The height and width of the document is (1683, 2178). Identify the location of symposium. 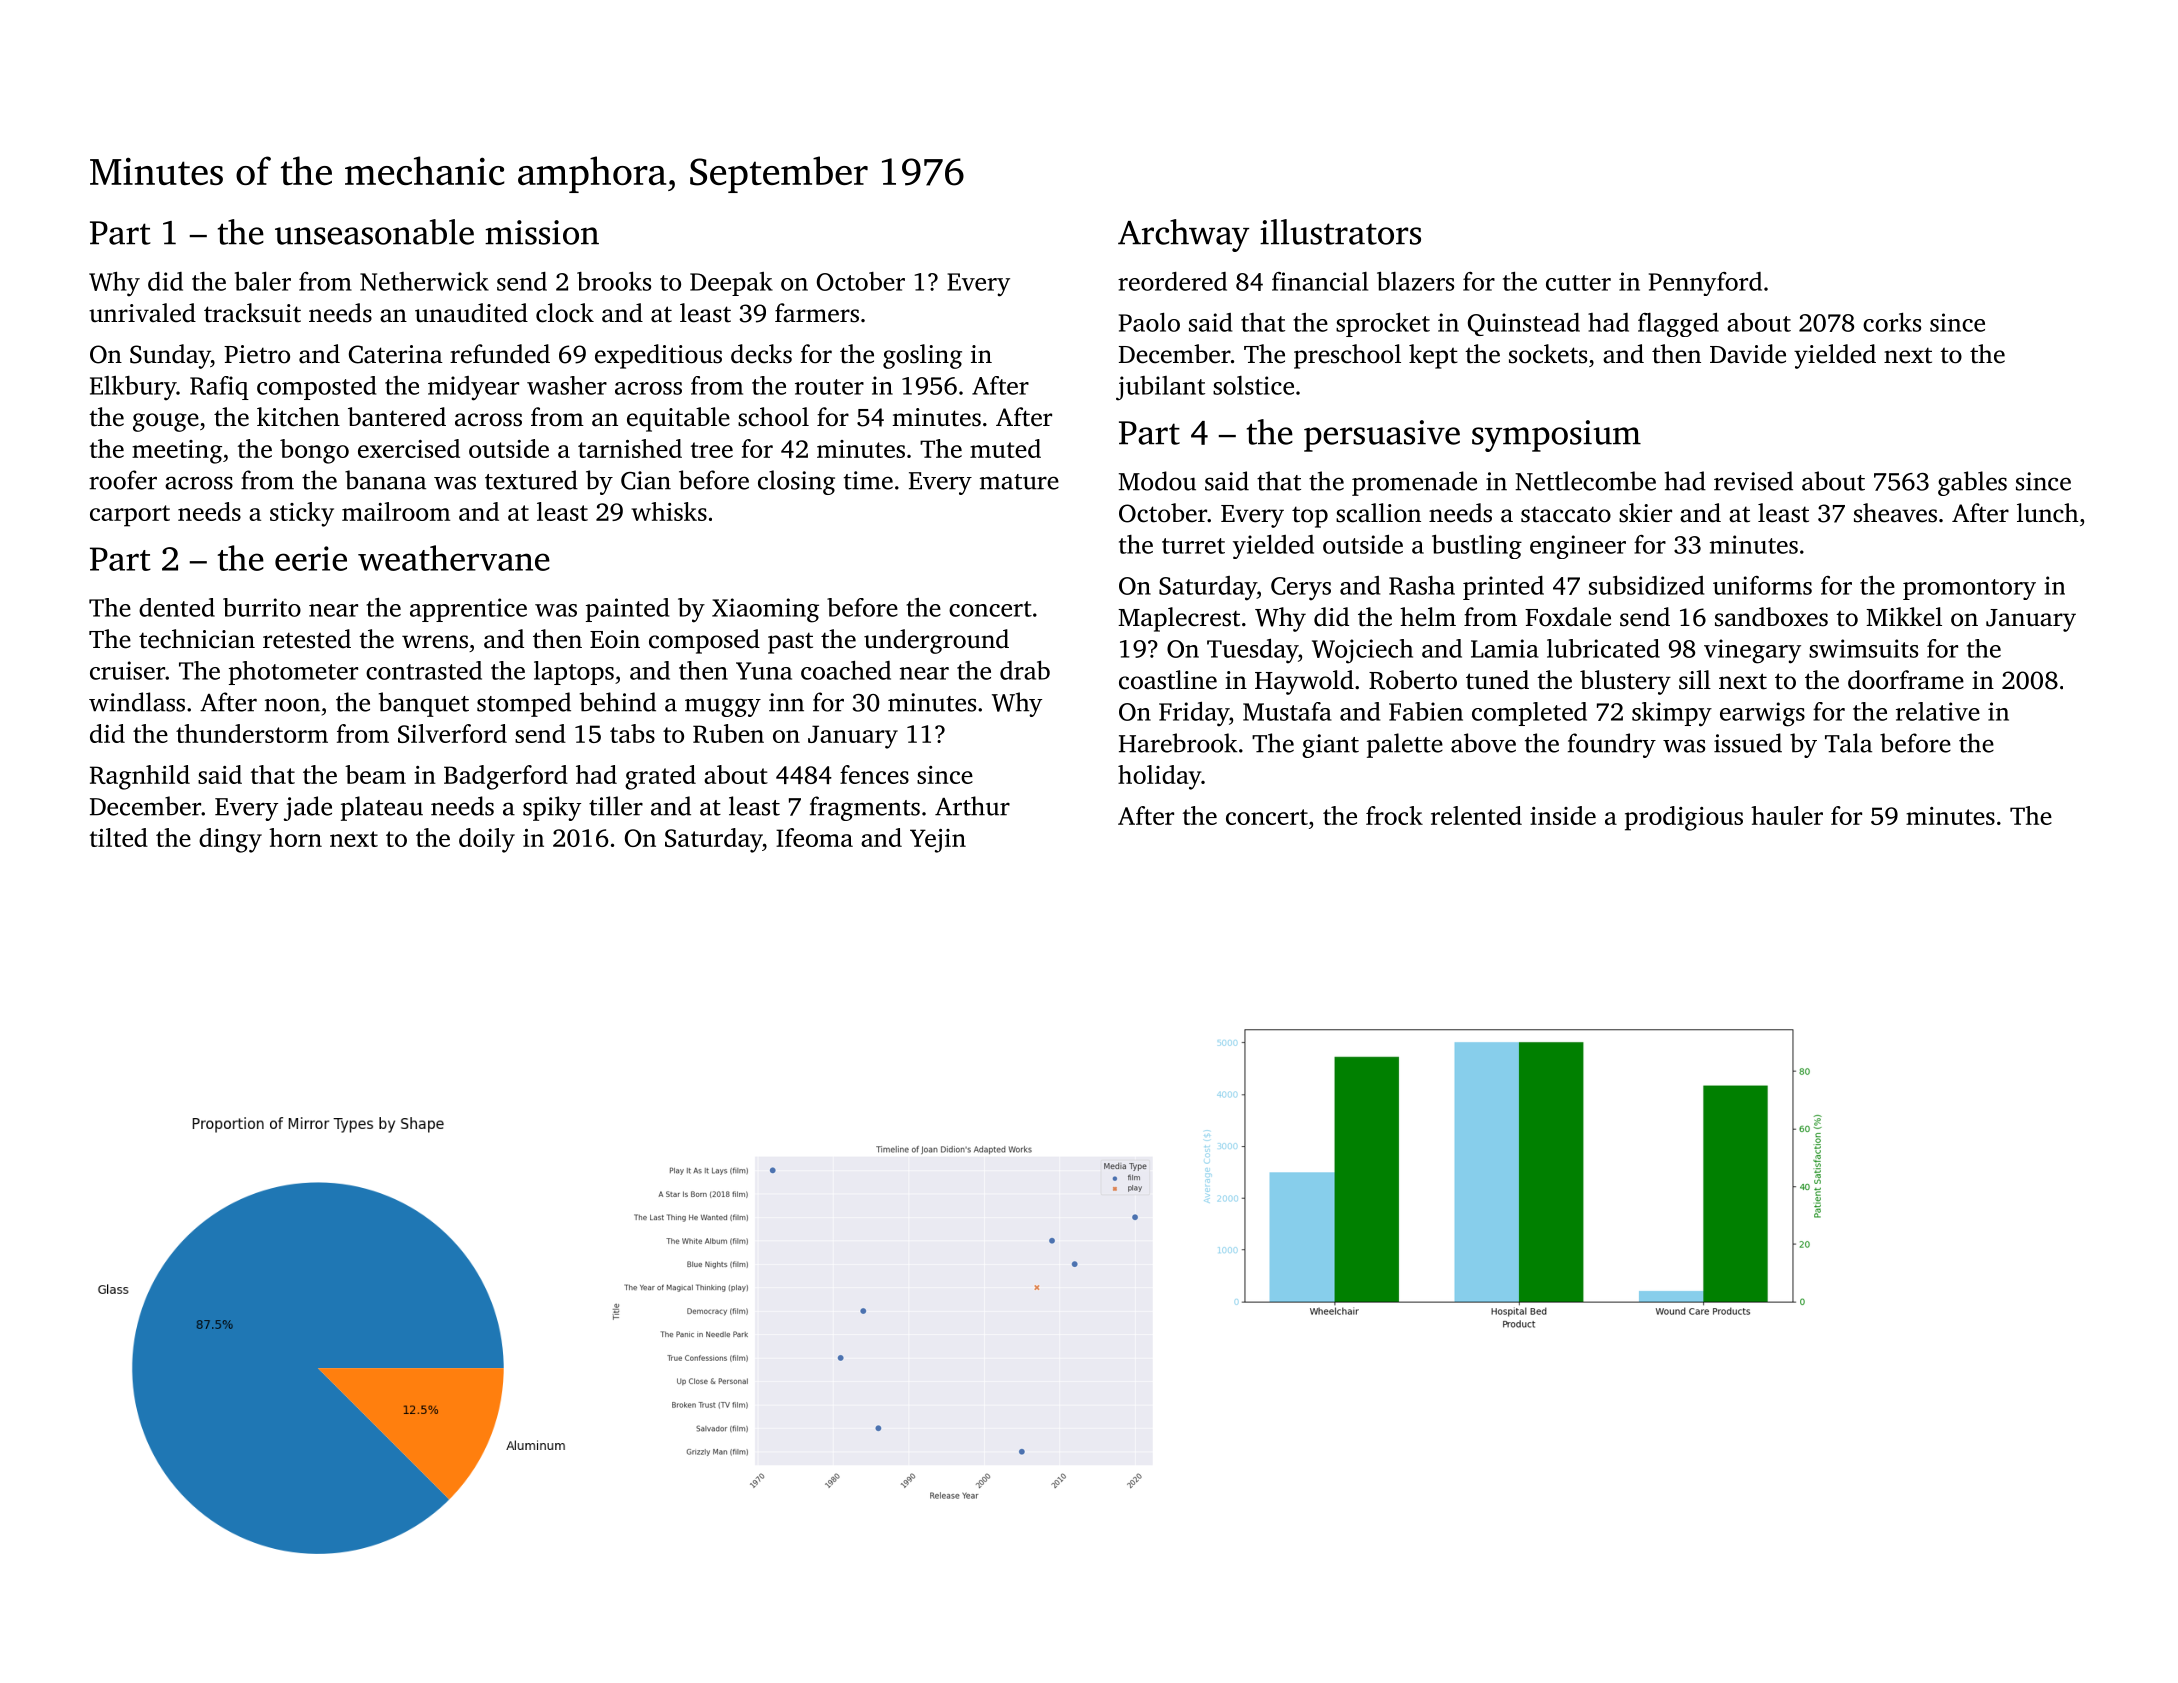
(1556, 436).
